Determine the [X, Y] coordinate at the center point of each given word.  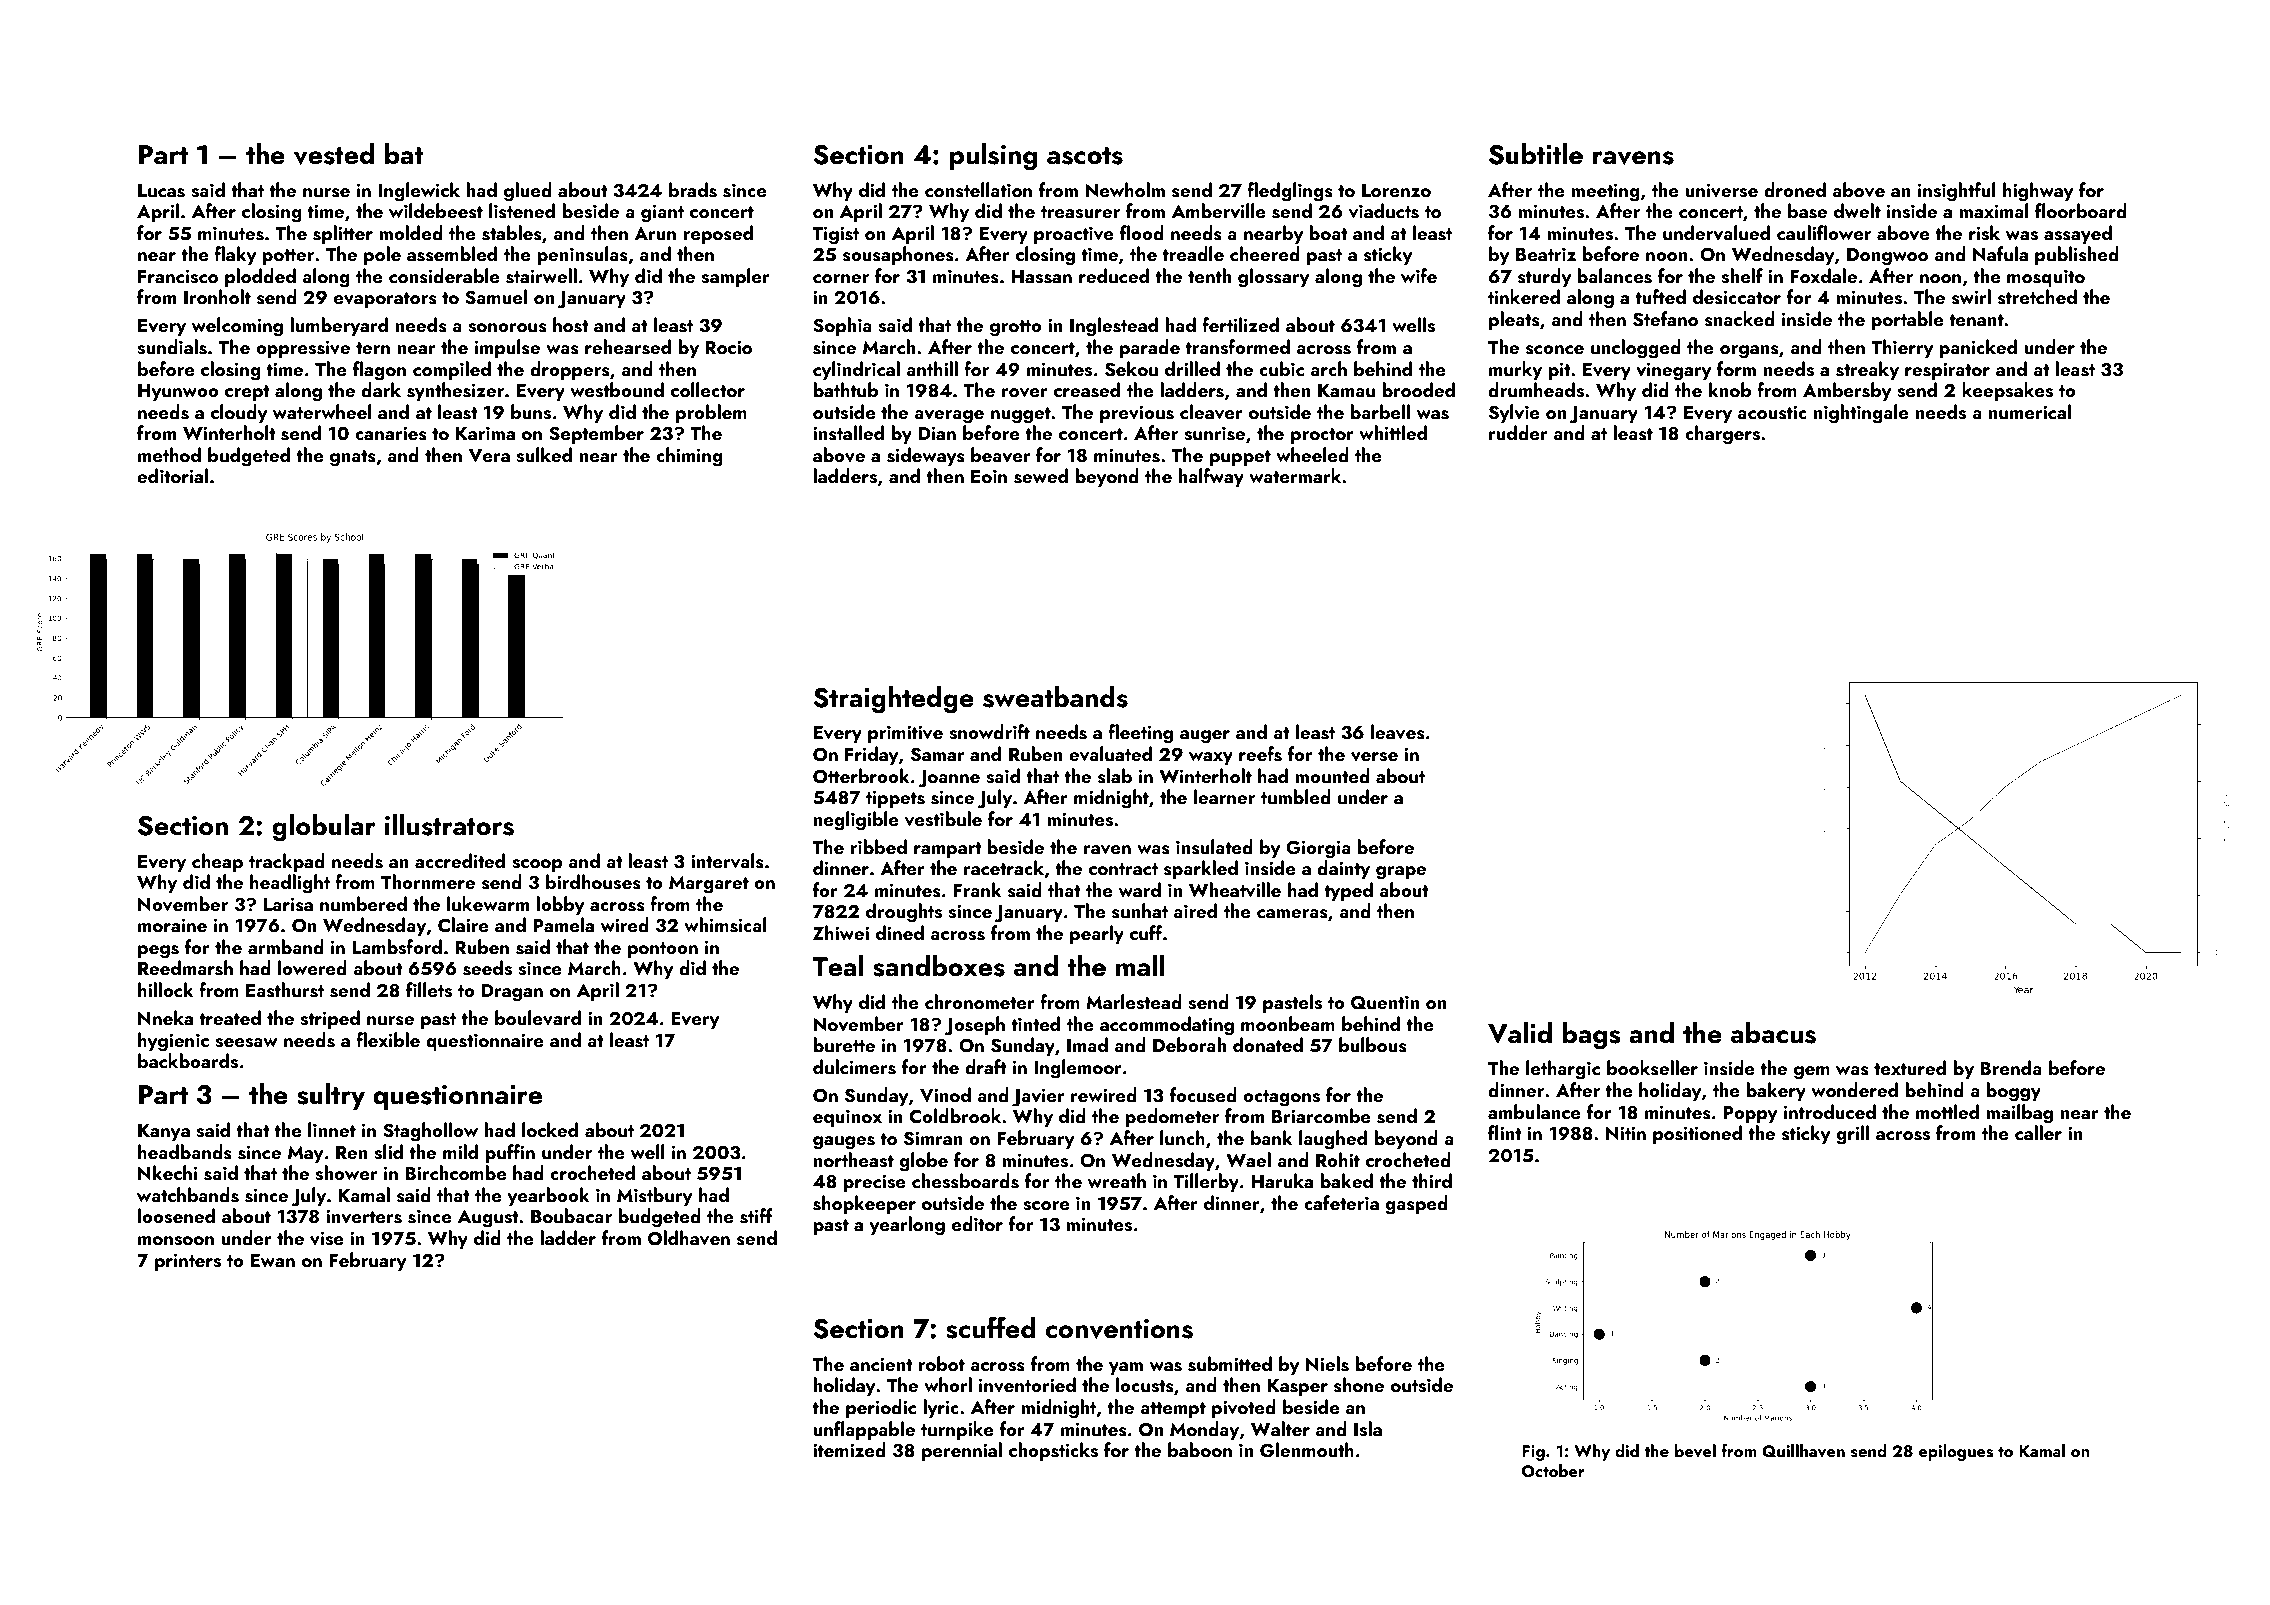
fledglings [1290, 192]
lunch [1182, 1137]
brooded [1418, 389]
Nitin [1626, 1133]
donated [1268, 1044]
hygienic [173, 1042]
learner [1224, 796]
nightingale [1861, 414]
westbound [617, 390]
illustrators [449, 825]
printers [188, 1262]
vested [334, 154]
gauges [844, 1143]
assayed [2078, 234]
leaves [1398, 732]
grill [1852, 1135]
